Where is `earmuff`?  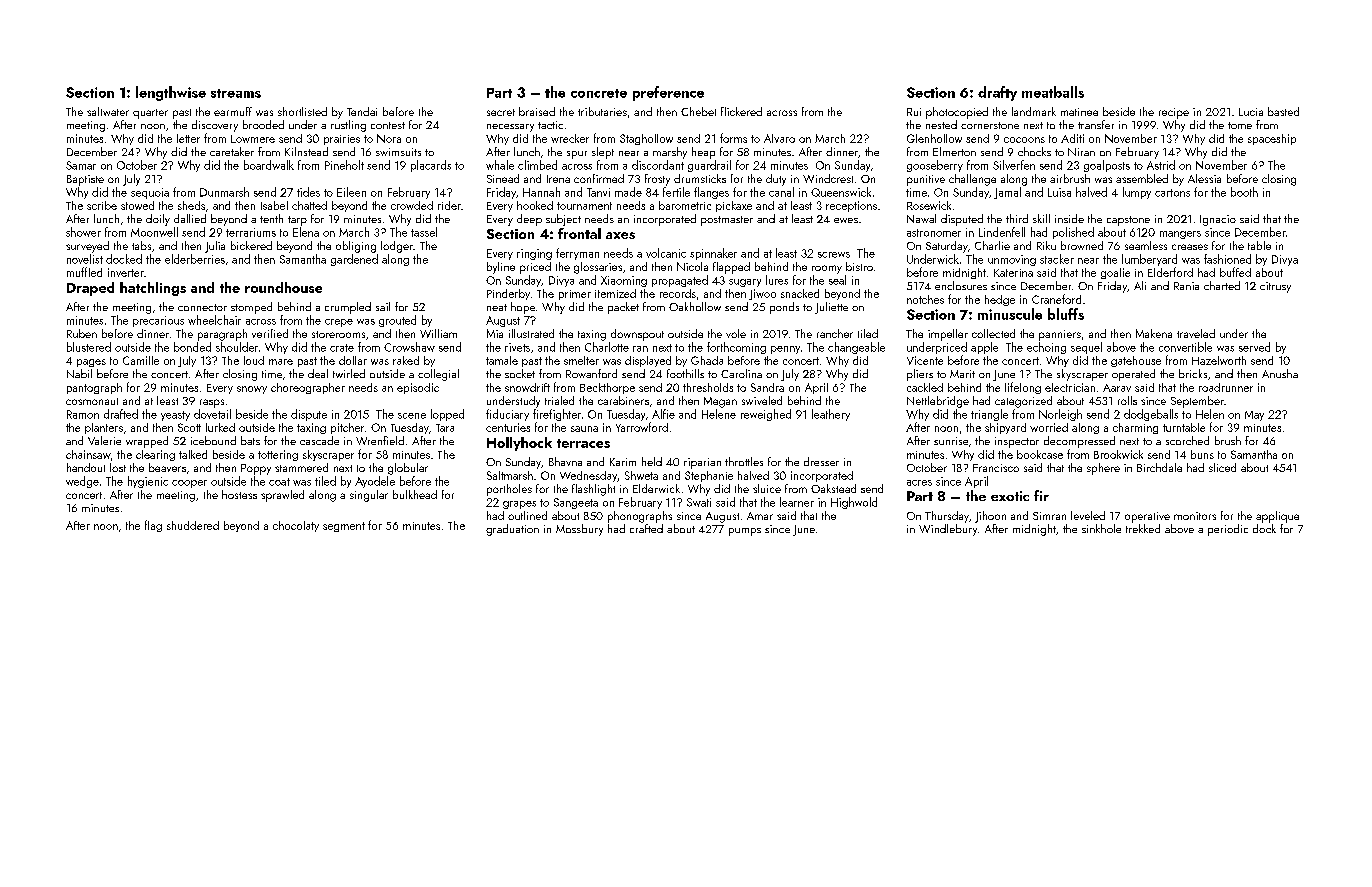
earmuff is located at coordinates (233, 111).
